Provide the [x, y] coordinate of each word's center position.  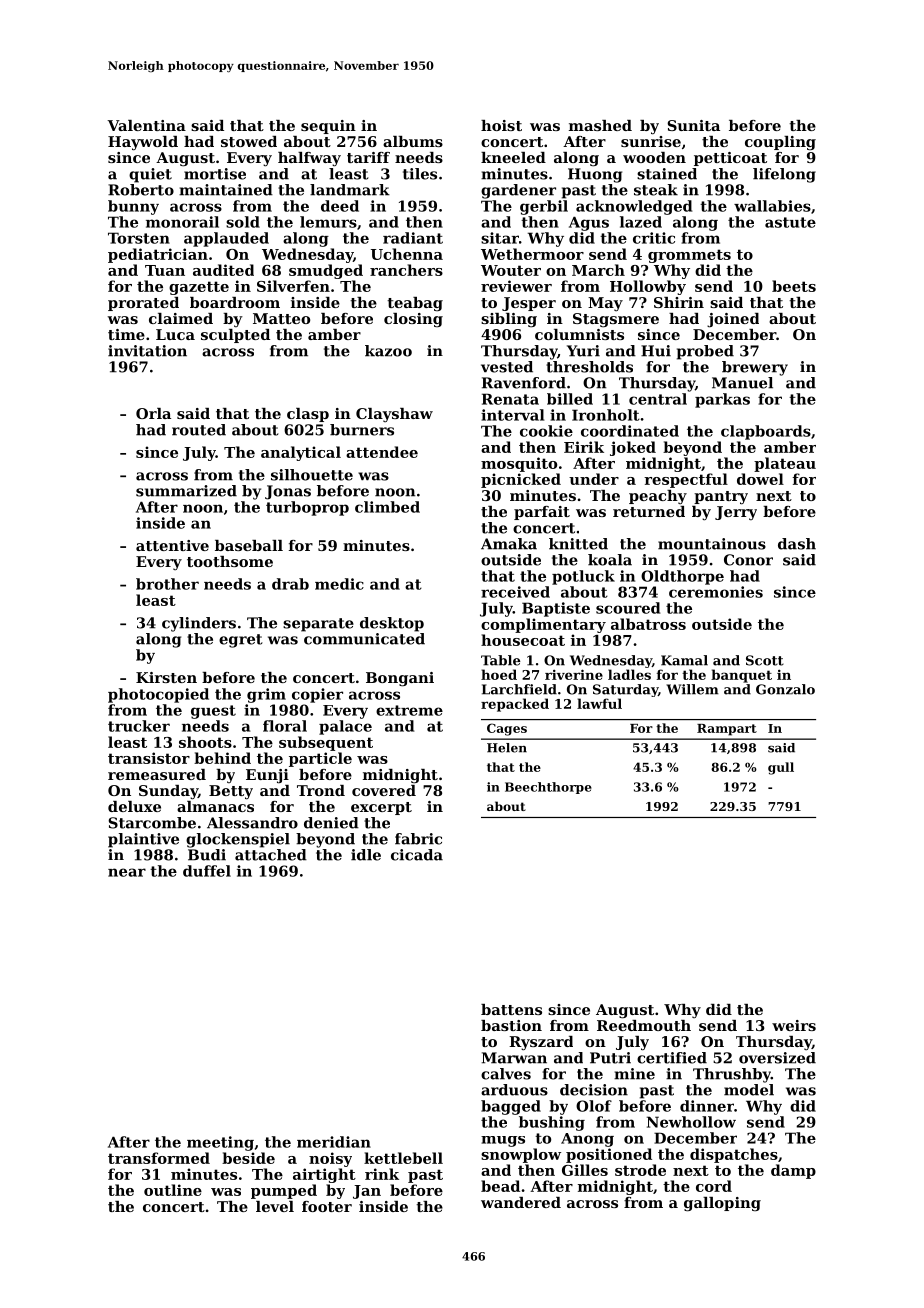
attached [271, 855]
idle [366, 855]
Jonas [288, 492]
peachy [658, 497]
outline [173, 1190]
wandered [521, 1202]
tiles [420, 174]
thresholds [589, 367]
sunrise [651, 141]
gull [781, 768]
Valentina [146, 125]
